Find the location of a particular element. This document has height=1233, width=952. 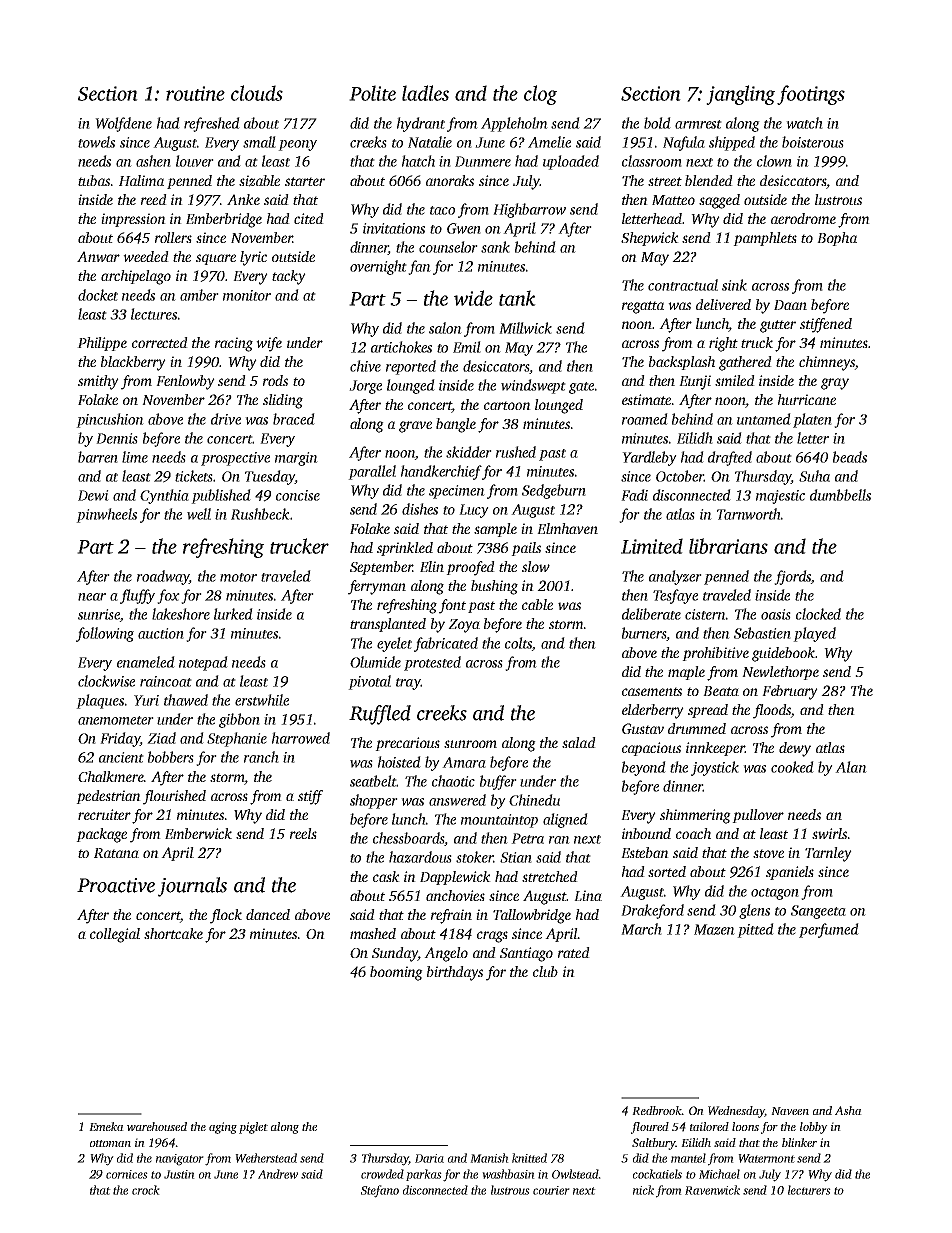

Gwen is located at coordinates (464, 228).
